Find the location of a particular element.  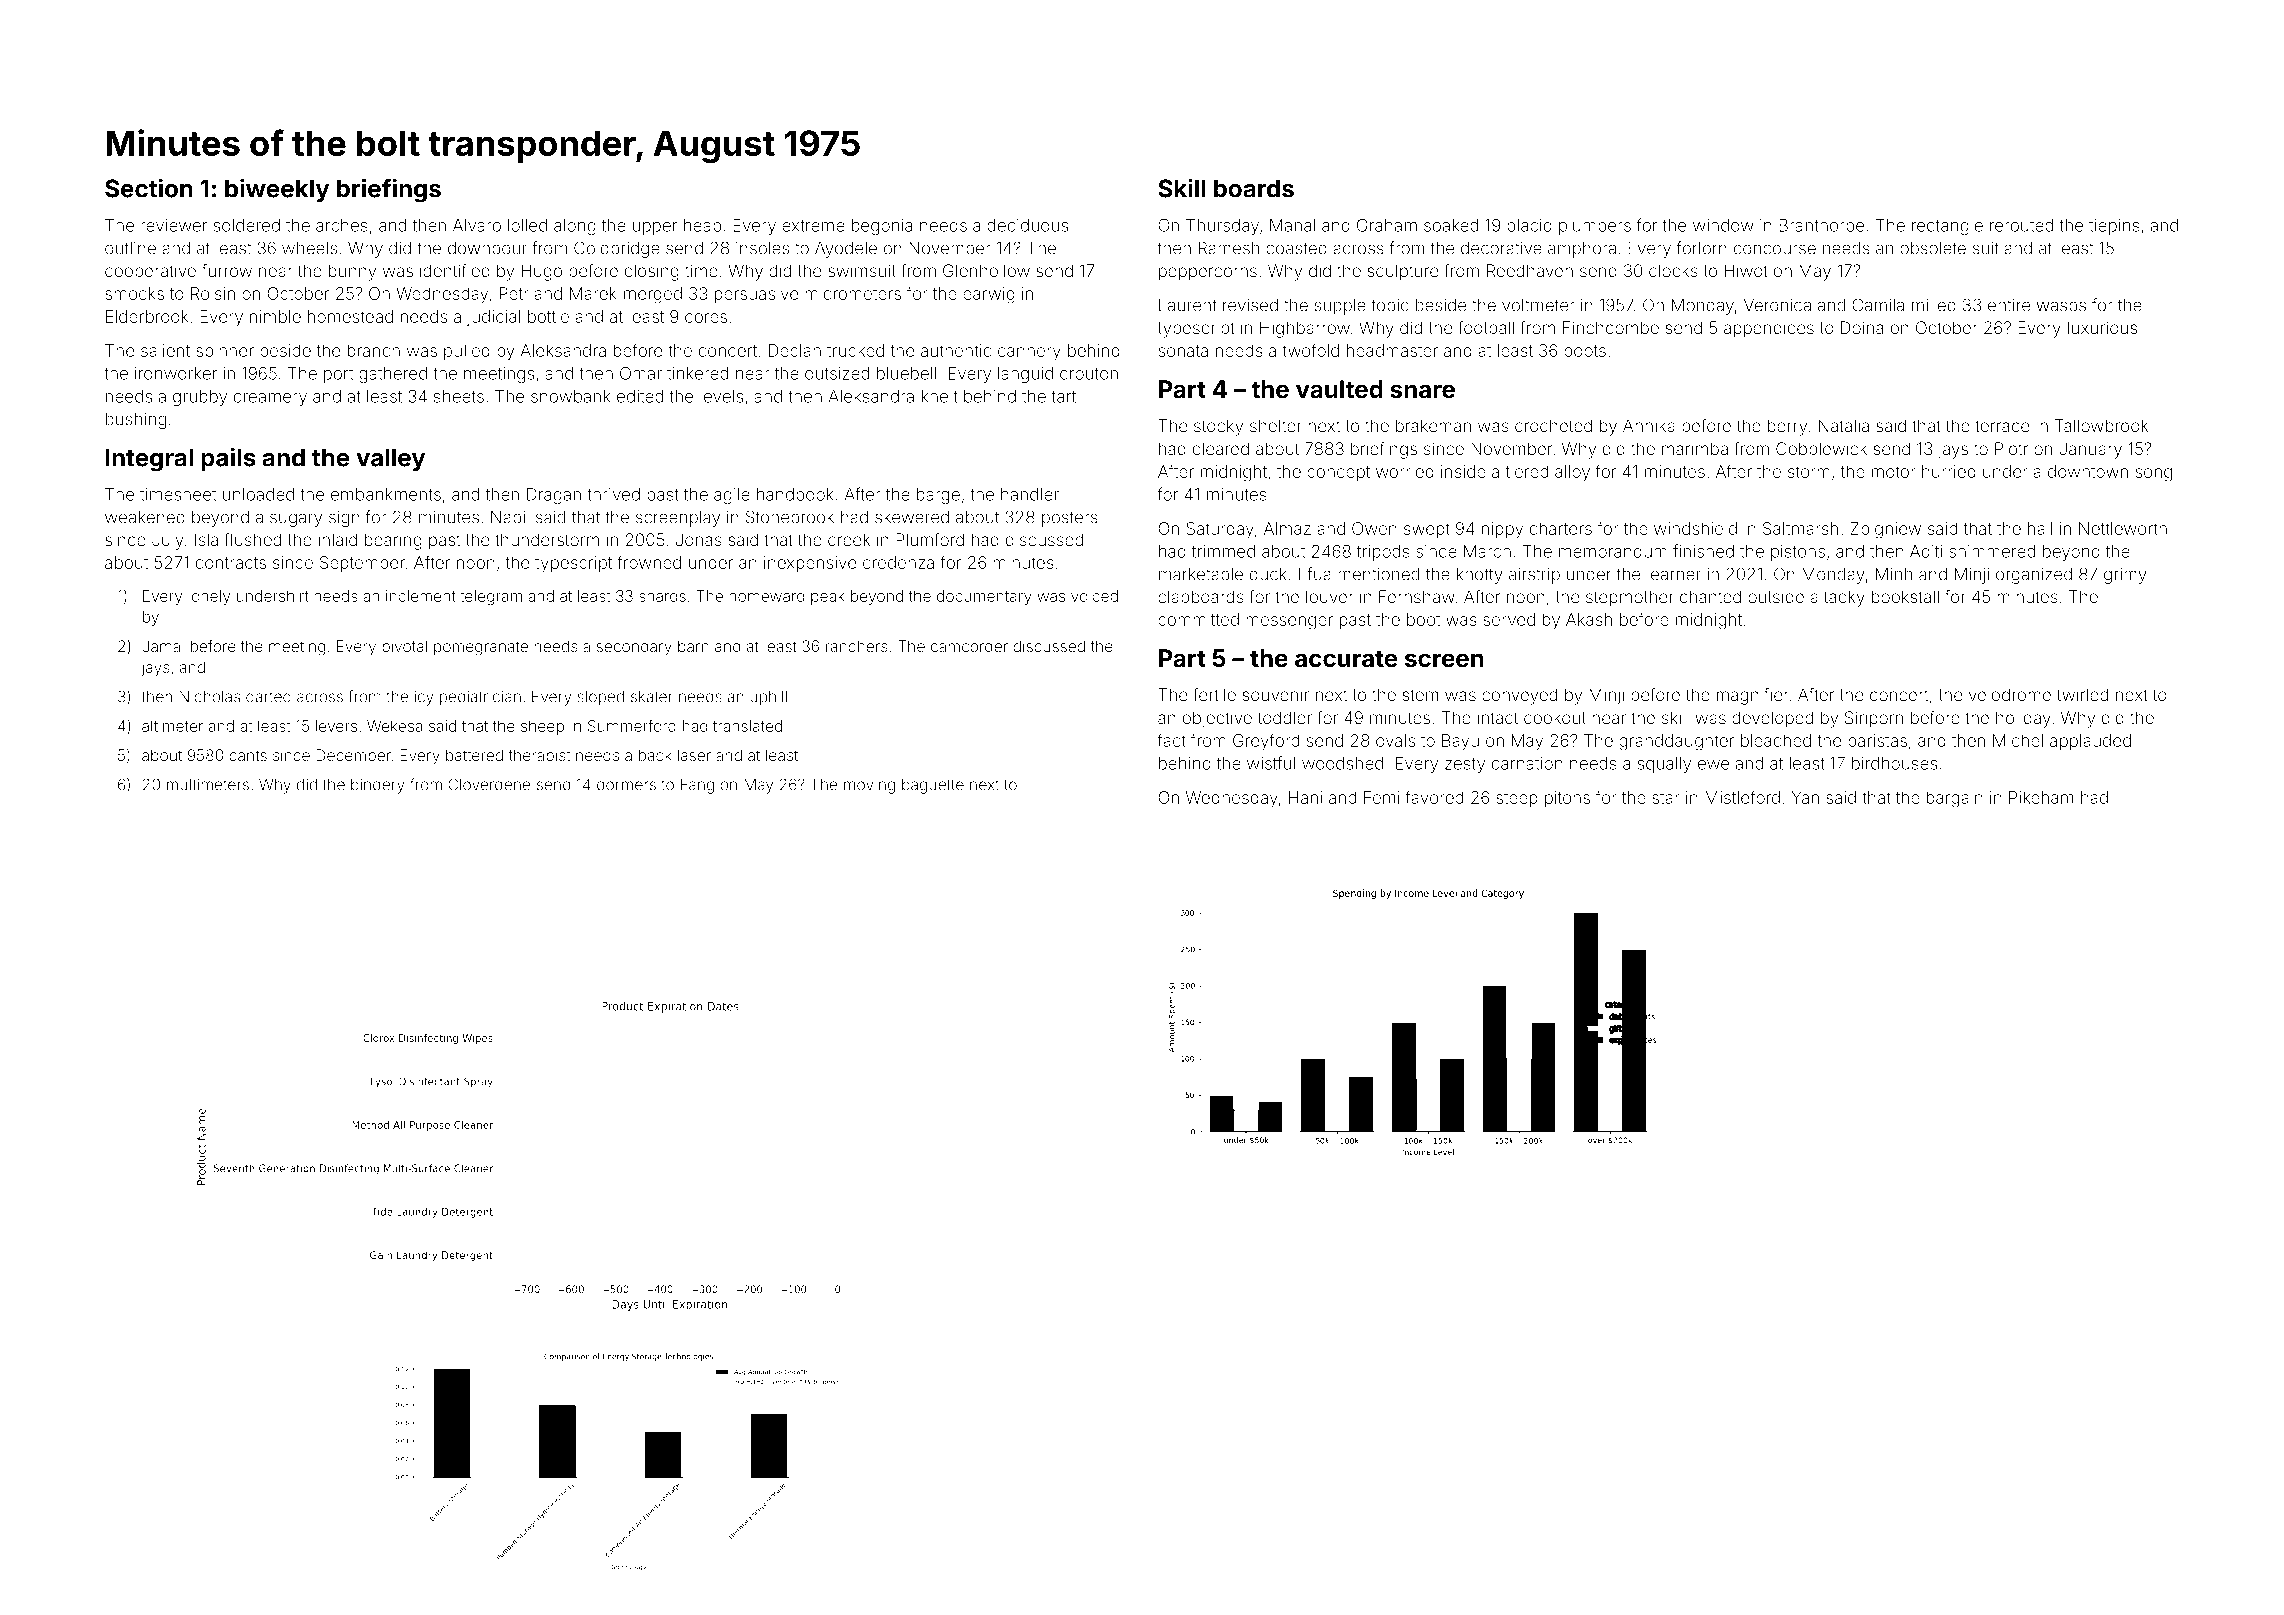

deciduous is located at coordinates (1027, 225).
